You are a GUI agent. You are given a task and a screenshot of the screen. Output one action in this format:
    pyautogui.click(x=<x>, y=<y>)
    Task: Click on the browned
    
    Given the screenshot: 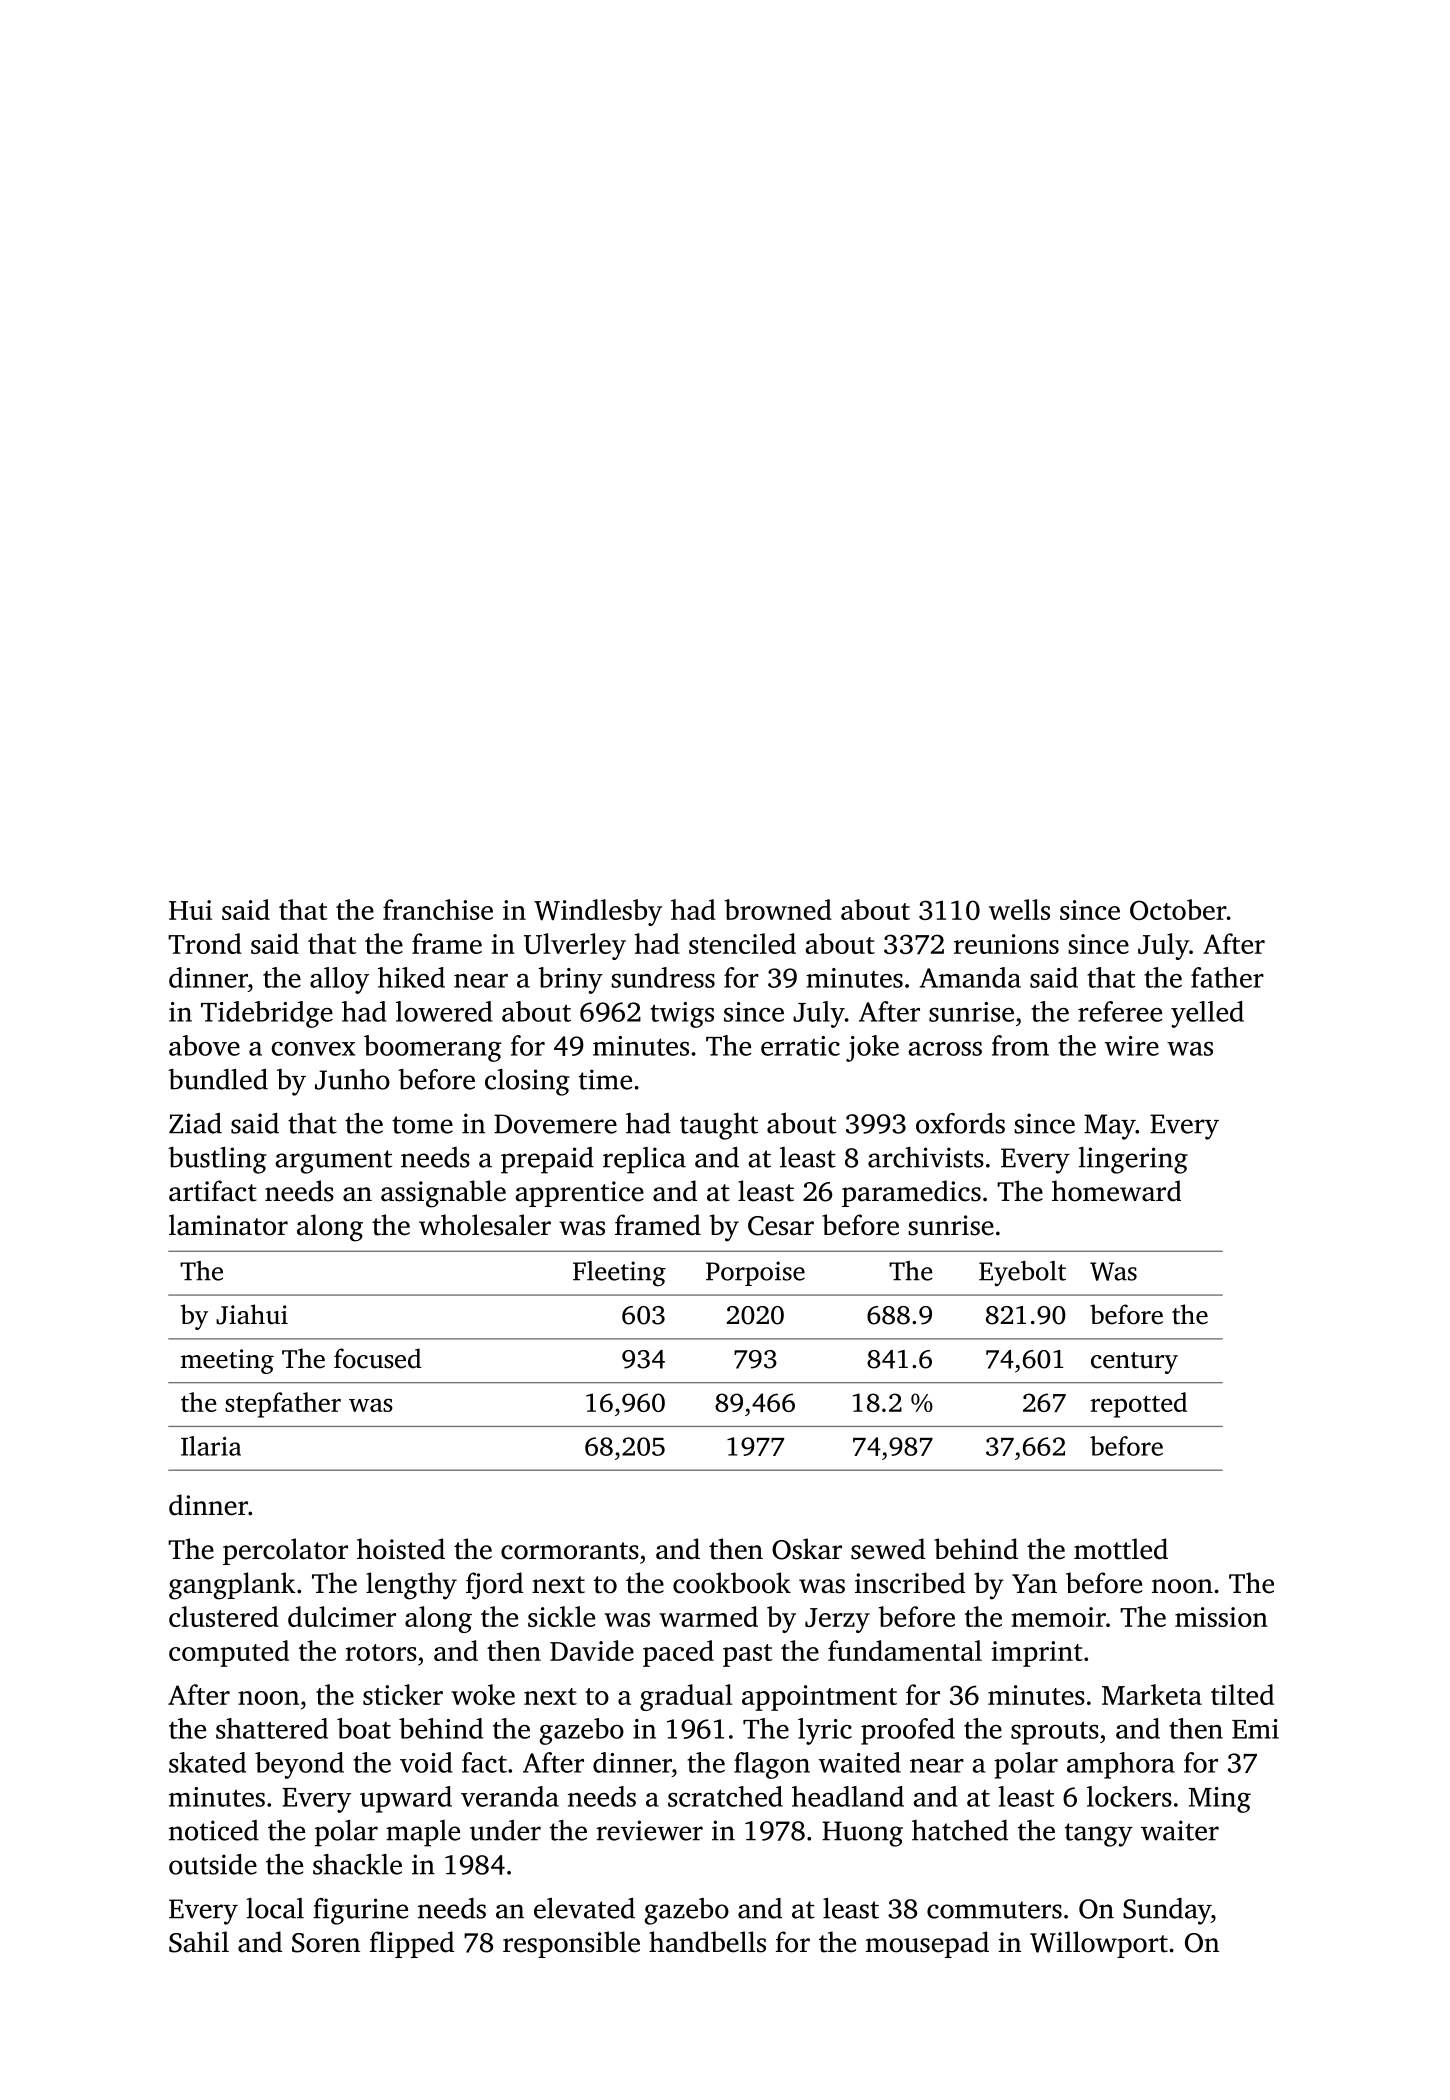 What is the action you would take?
    pyautogui.click(x=778, y=909)
